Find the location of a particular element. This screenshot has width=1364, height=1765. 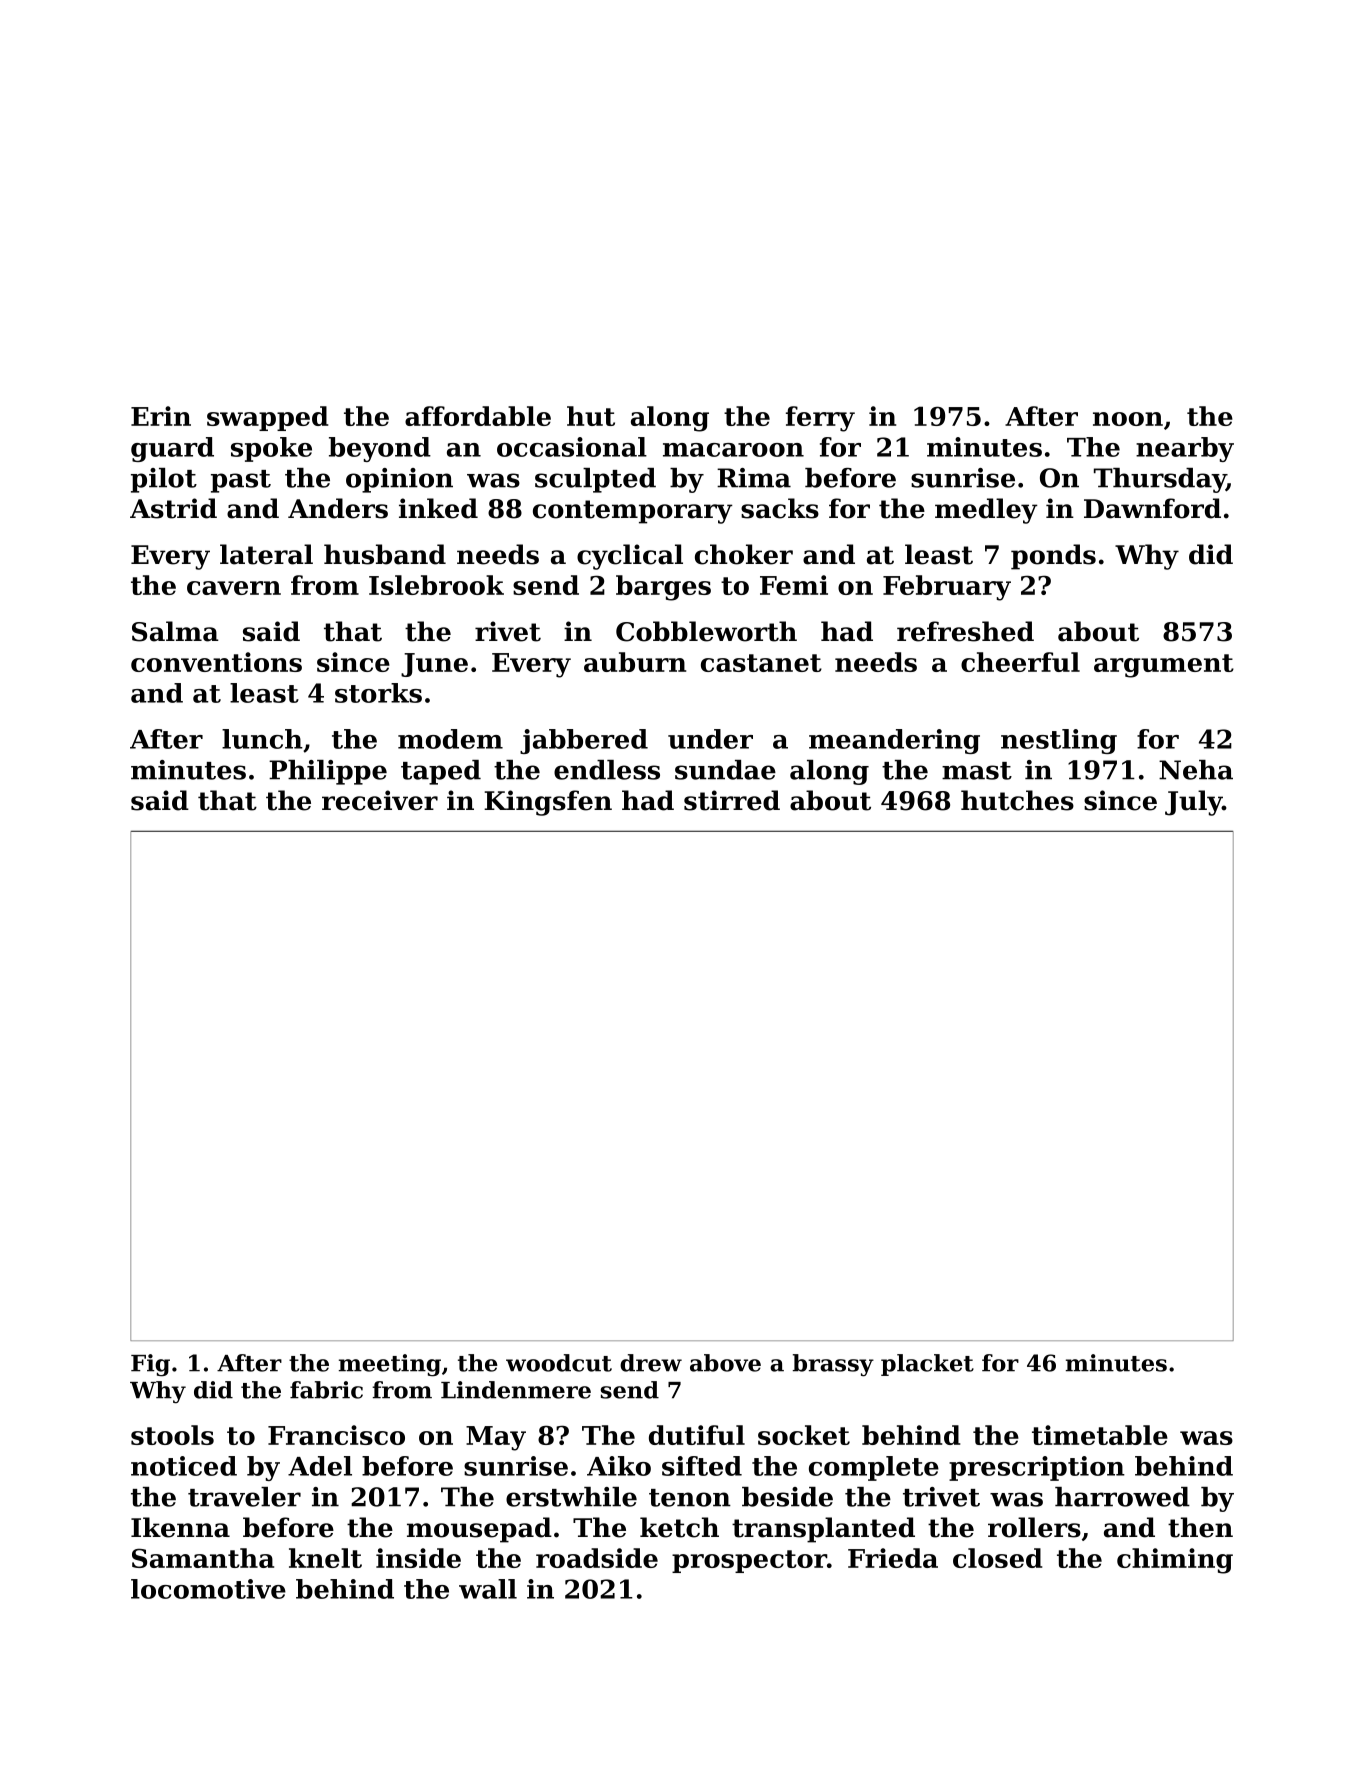

medley is located at coordinates (986, 511).
